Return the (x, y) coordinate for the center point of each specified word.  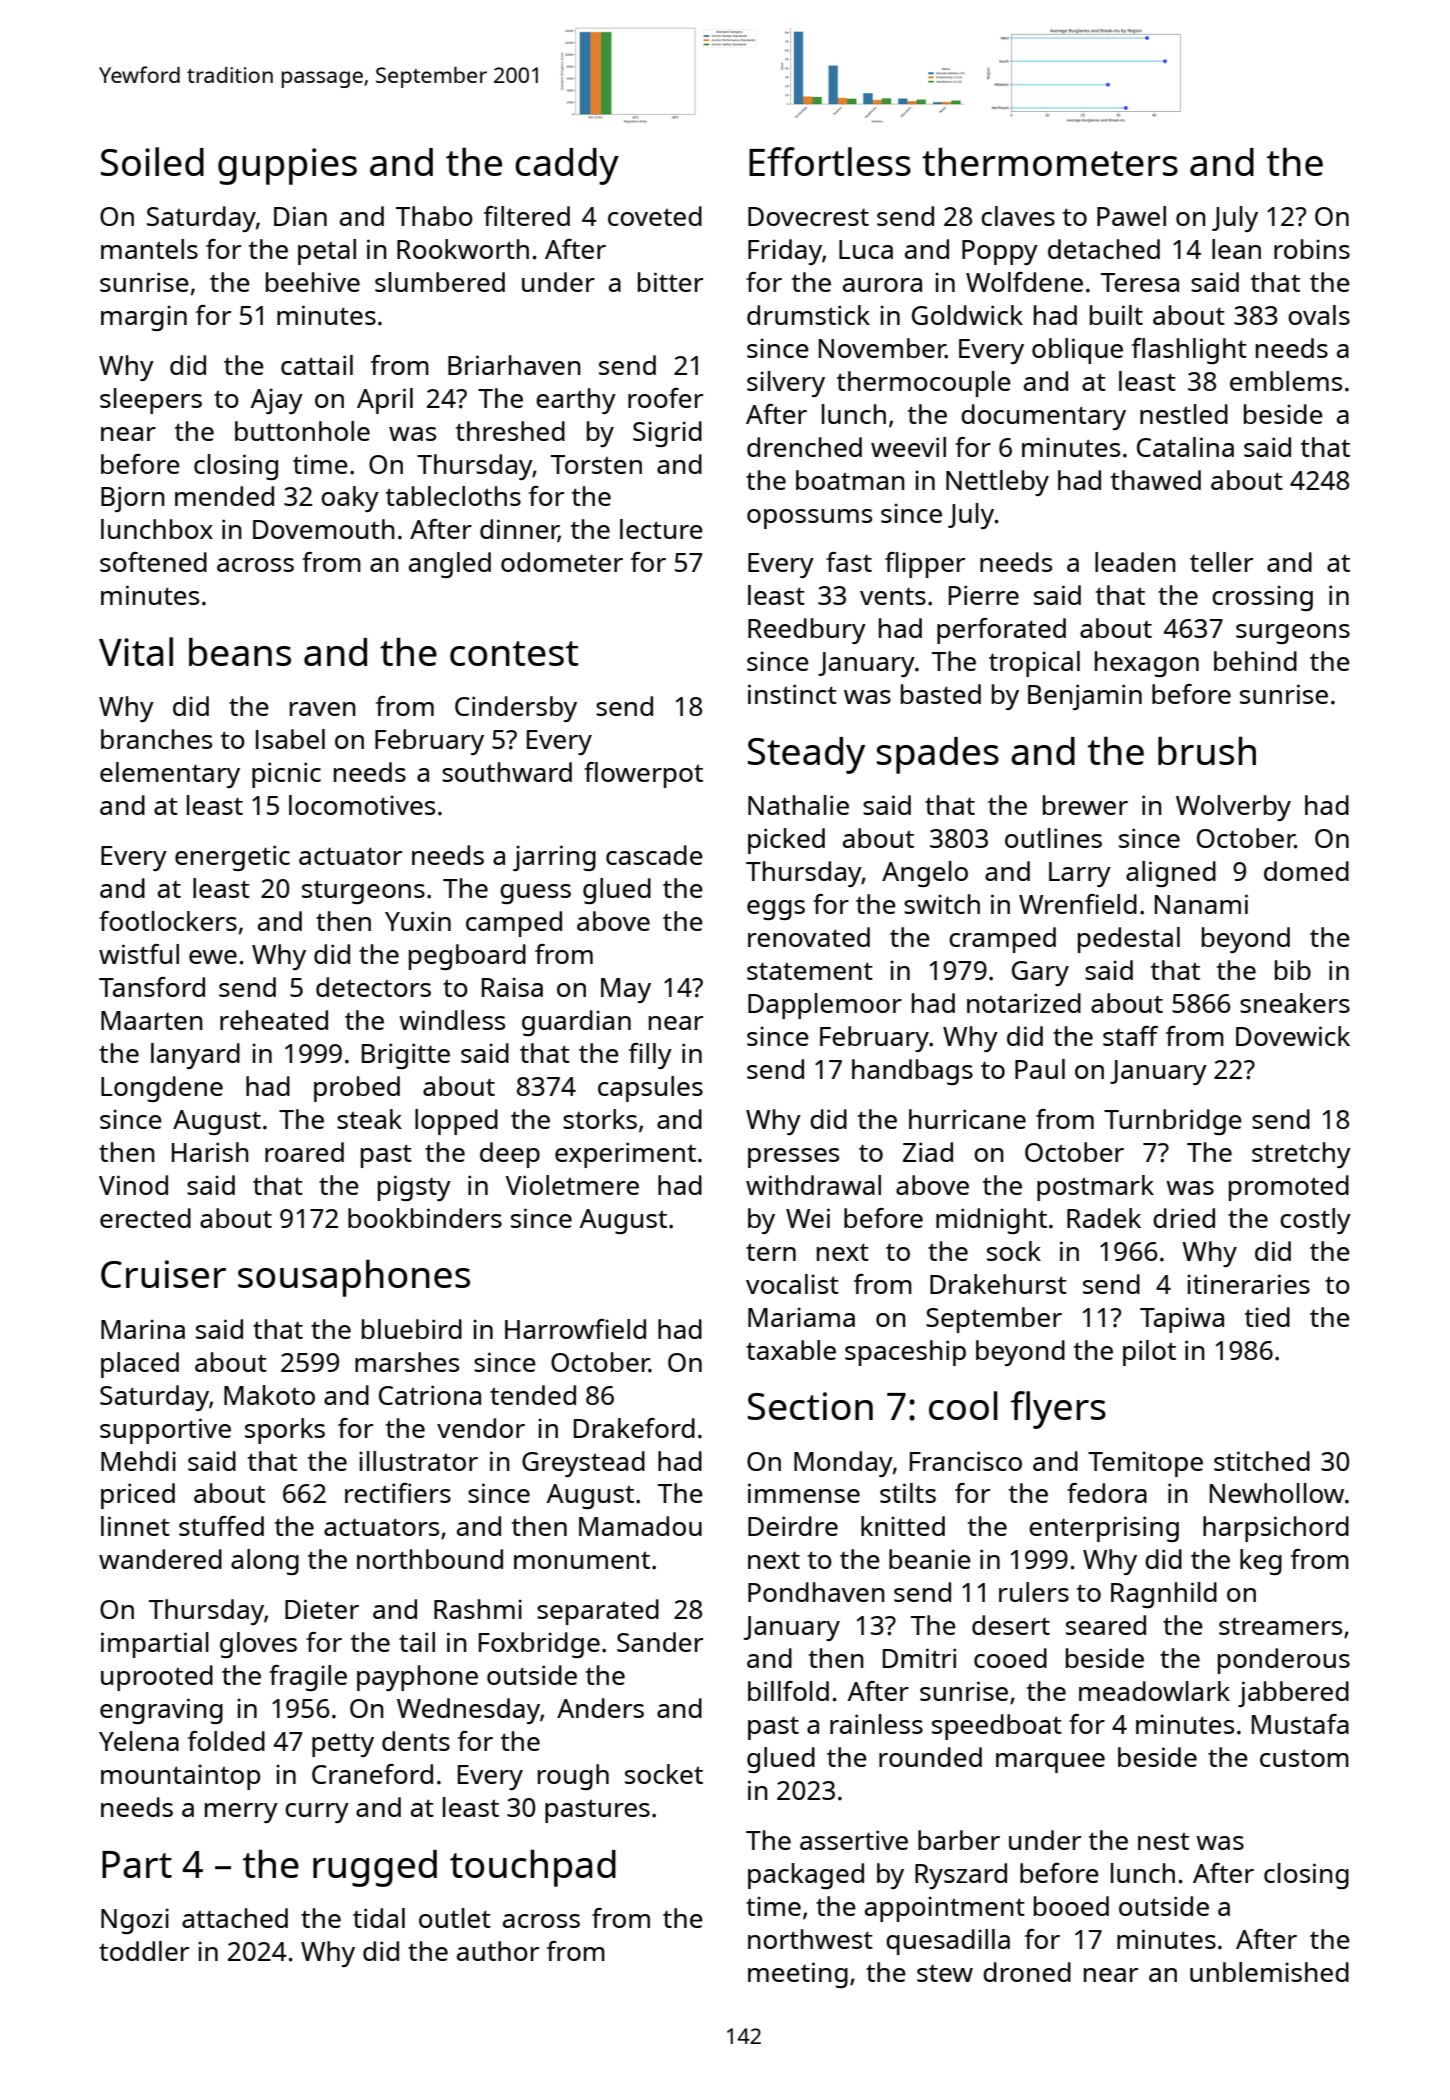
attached (235, 1918)
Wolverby (1233, 808)
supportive (165, 1431)
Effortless (830, 161)
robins (1312, 249)
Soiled (152, 161)
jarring (554, 858)
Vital (136, 651)
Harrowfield (575, 1329)
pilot (1149, 1353)
